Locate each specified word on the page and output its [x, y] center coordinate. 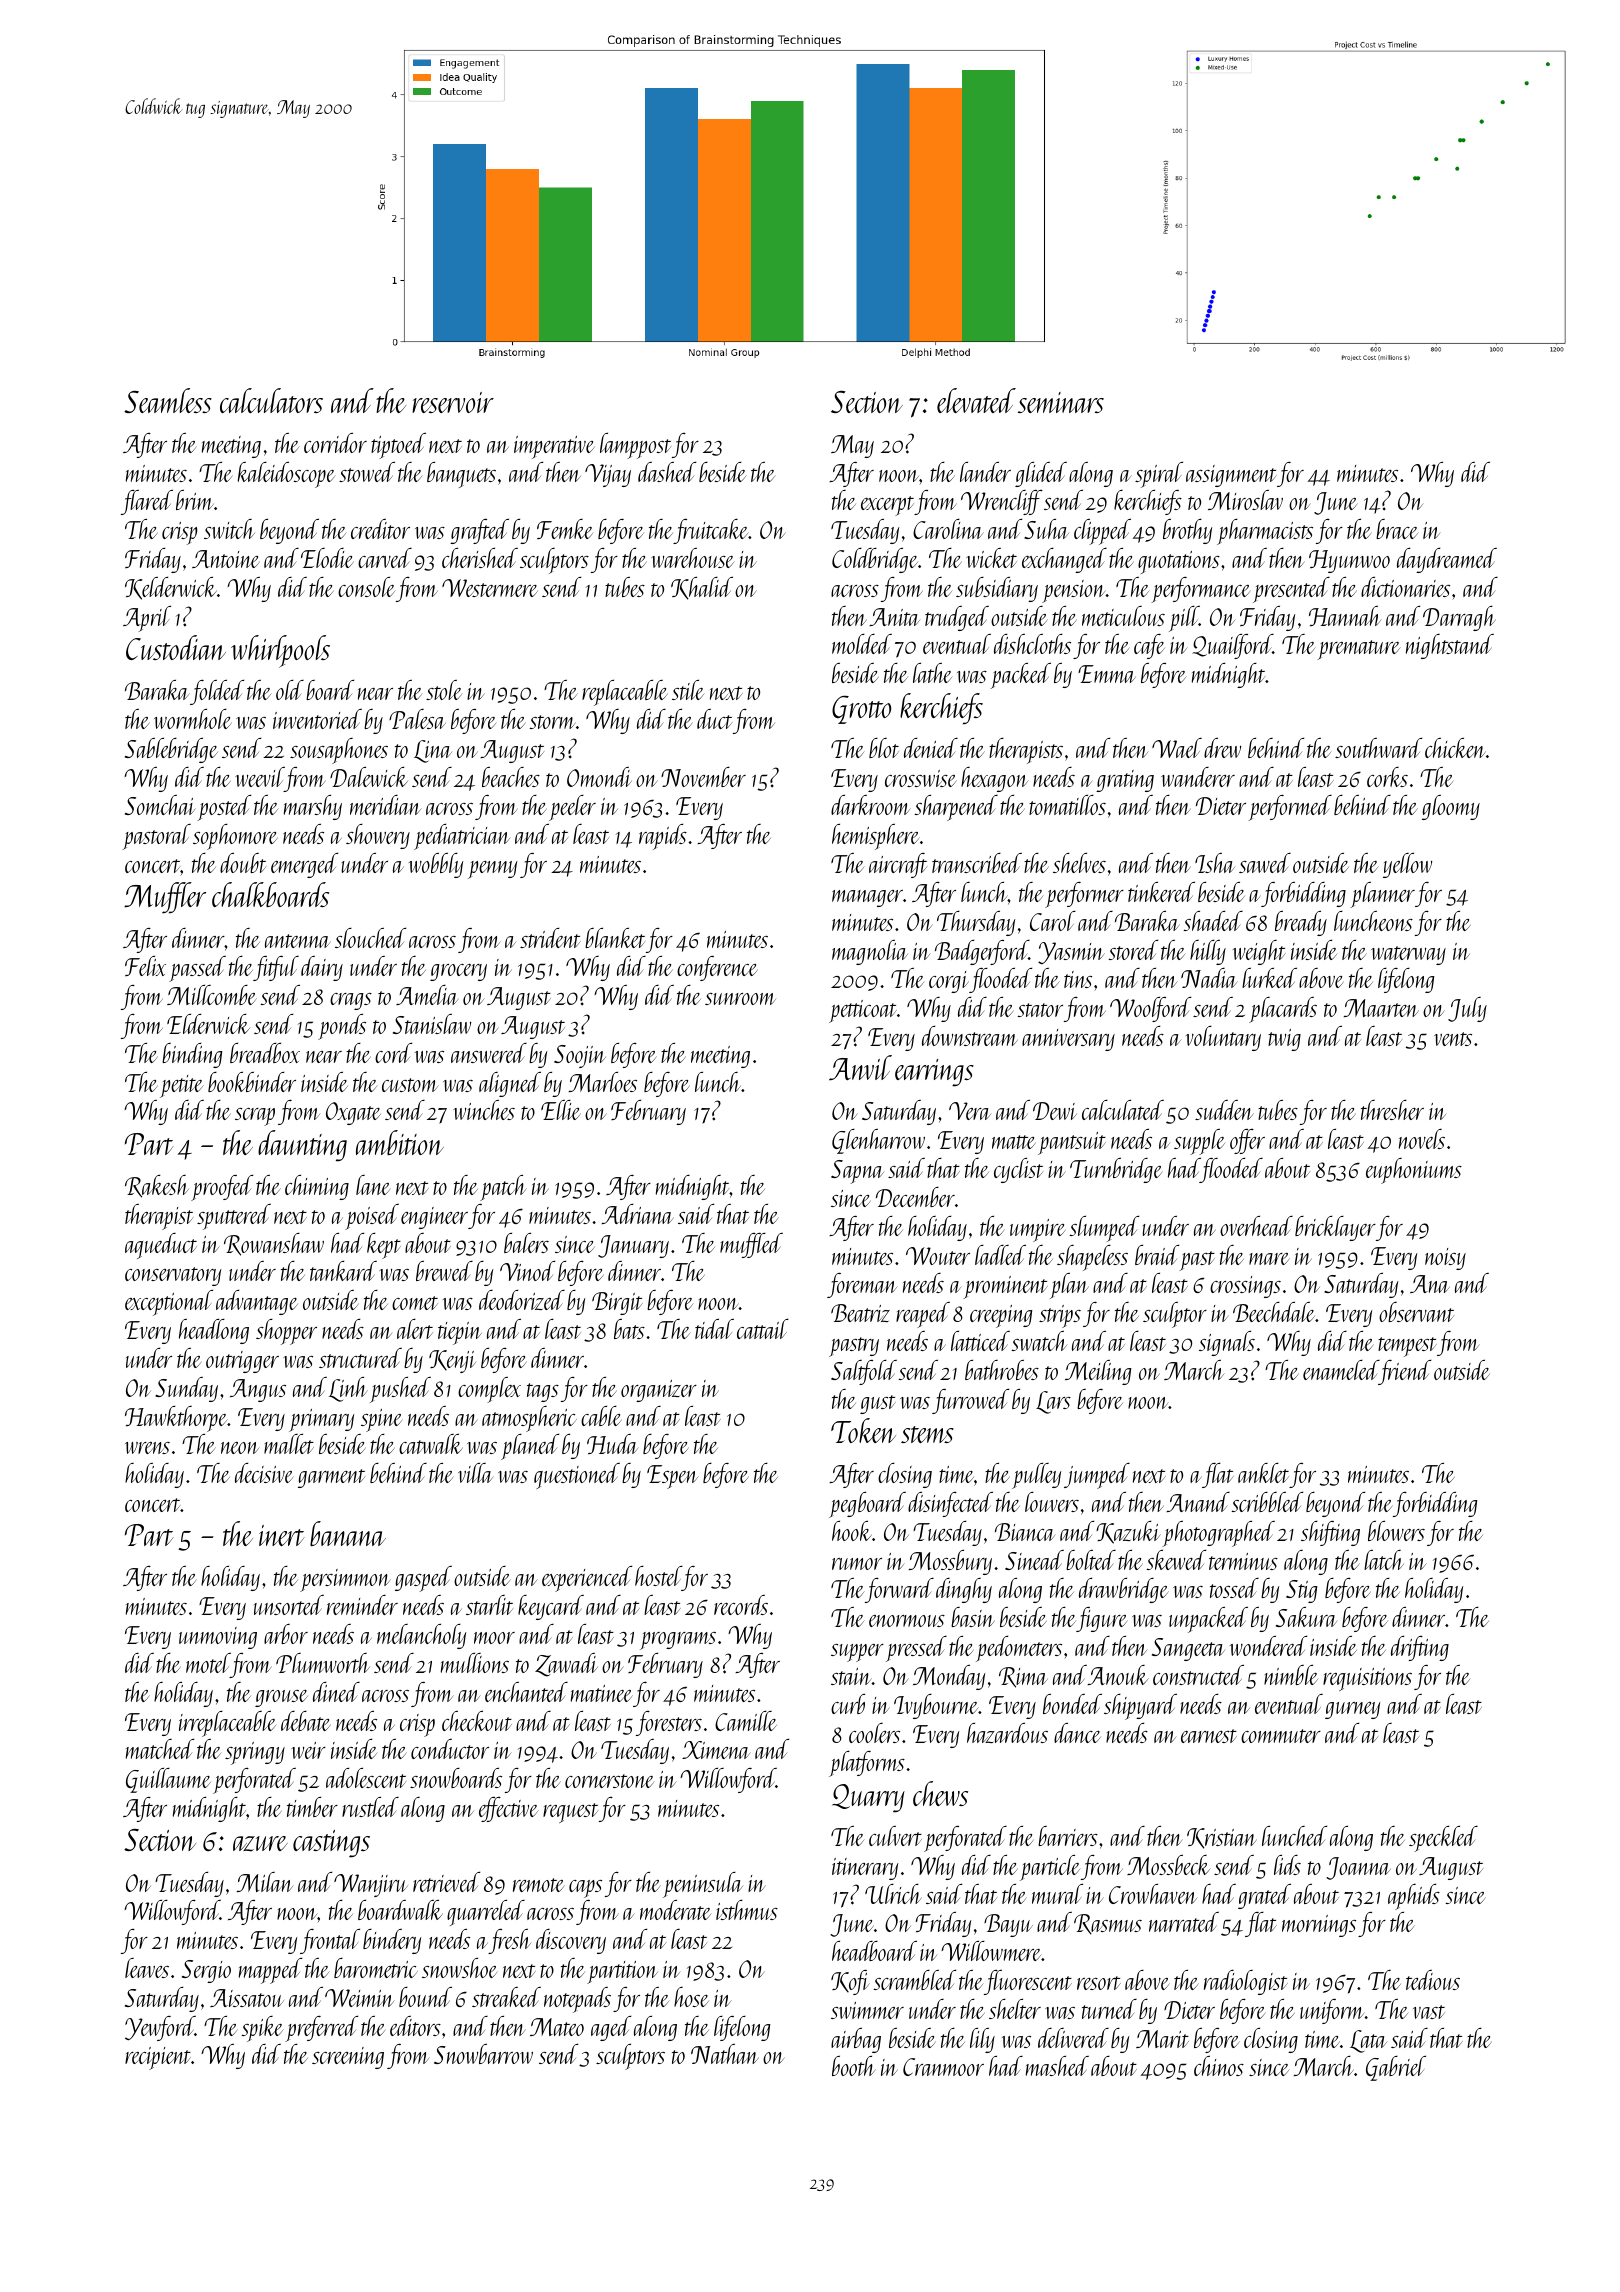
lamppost [635, 446]
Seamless [168, 400]
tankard [343, 1271]
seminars [1061, 402]
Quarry [868, 1798]
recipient [158, 2058]
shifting [1330, 1533]
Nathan [725, 2054]
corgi [949, 982]
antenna [298, 941]
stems [927, 1434]
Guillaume [168, 1780]
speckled [1443, 1839]
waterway [1408, 955]
